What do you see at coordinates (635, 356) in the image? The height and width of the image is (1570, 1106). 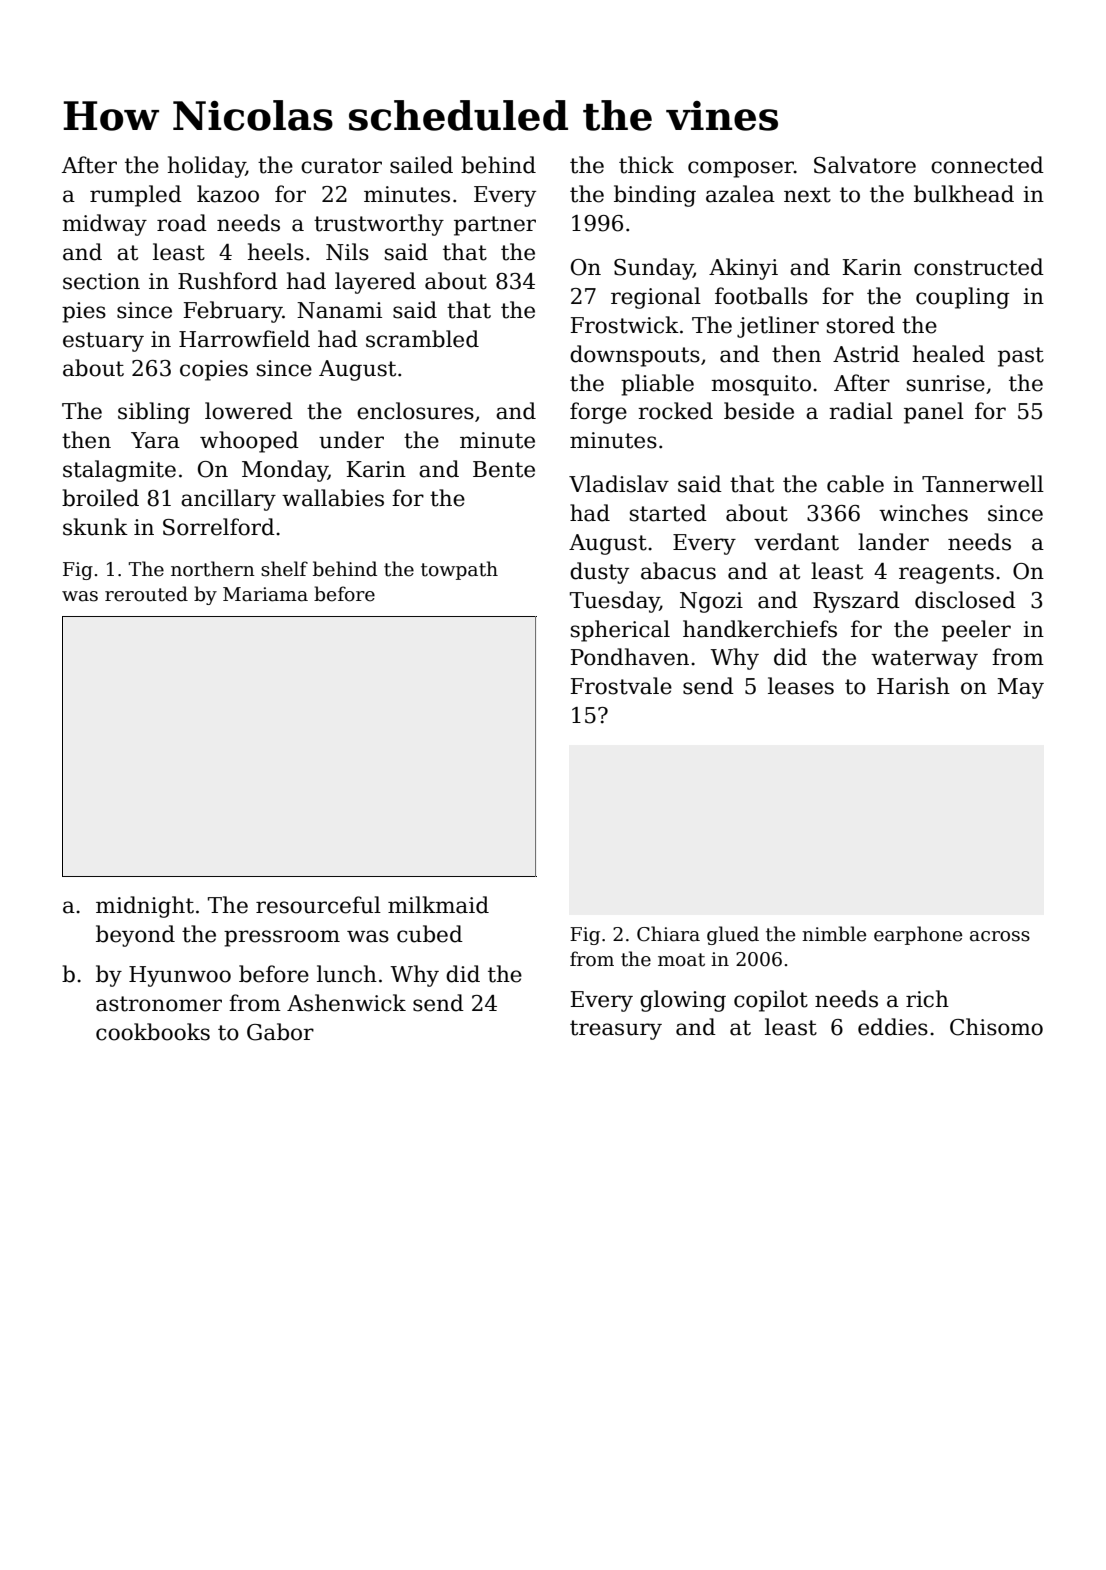 I see `downspouts` at bounding box center [635, 356].
